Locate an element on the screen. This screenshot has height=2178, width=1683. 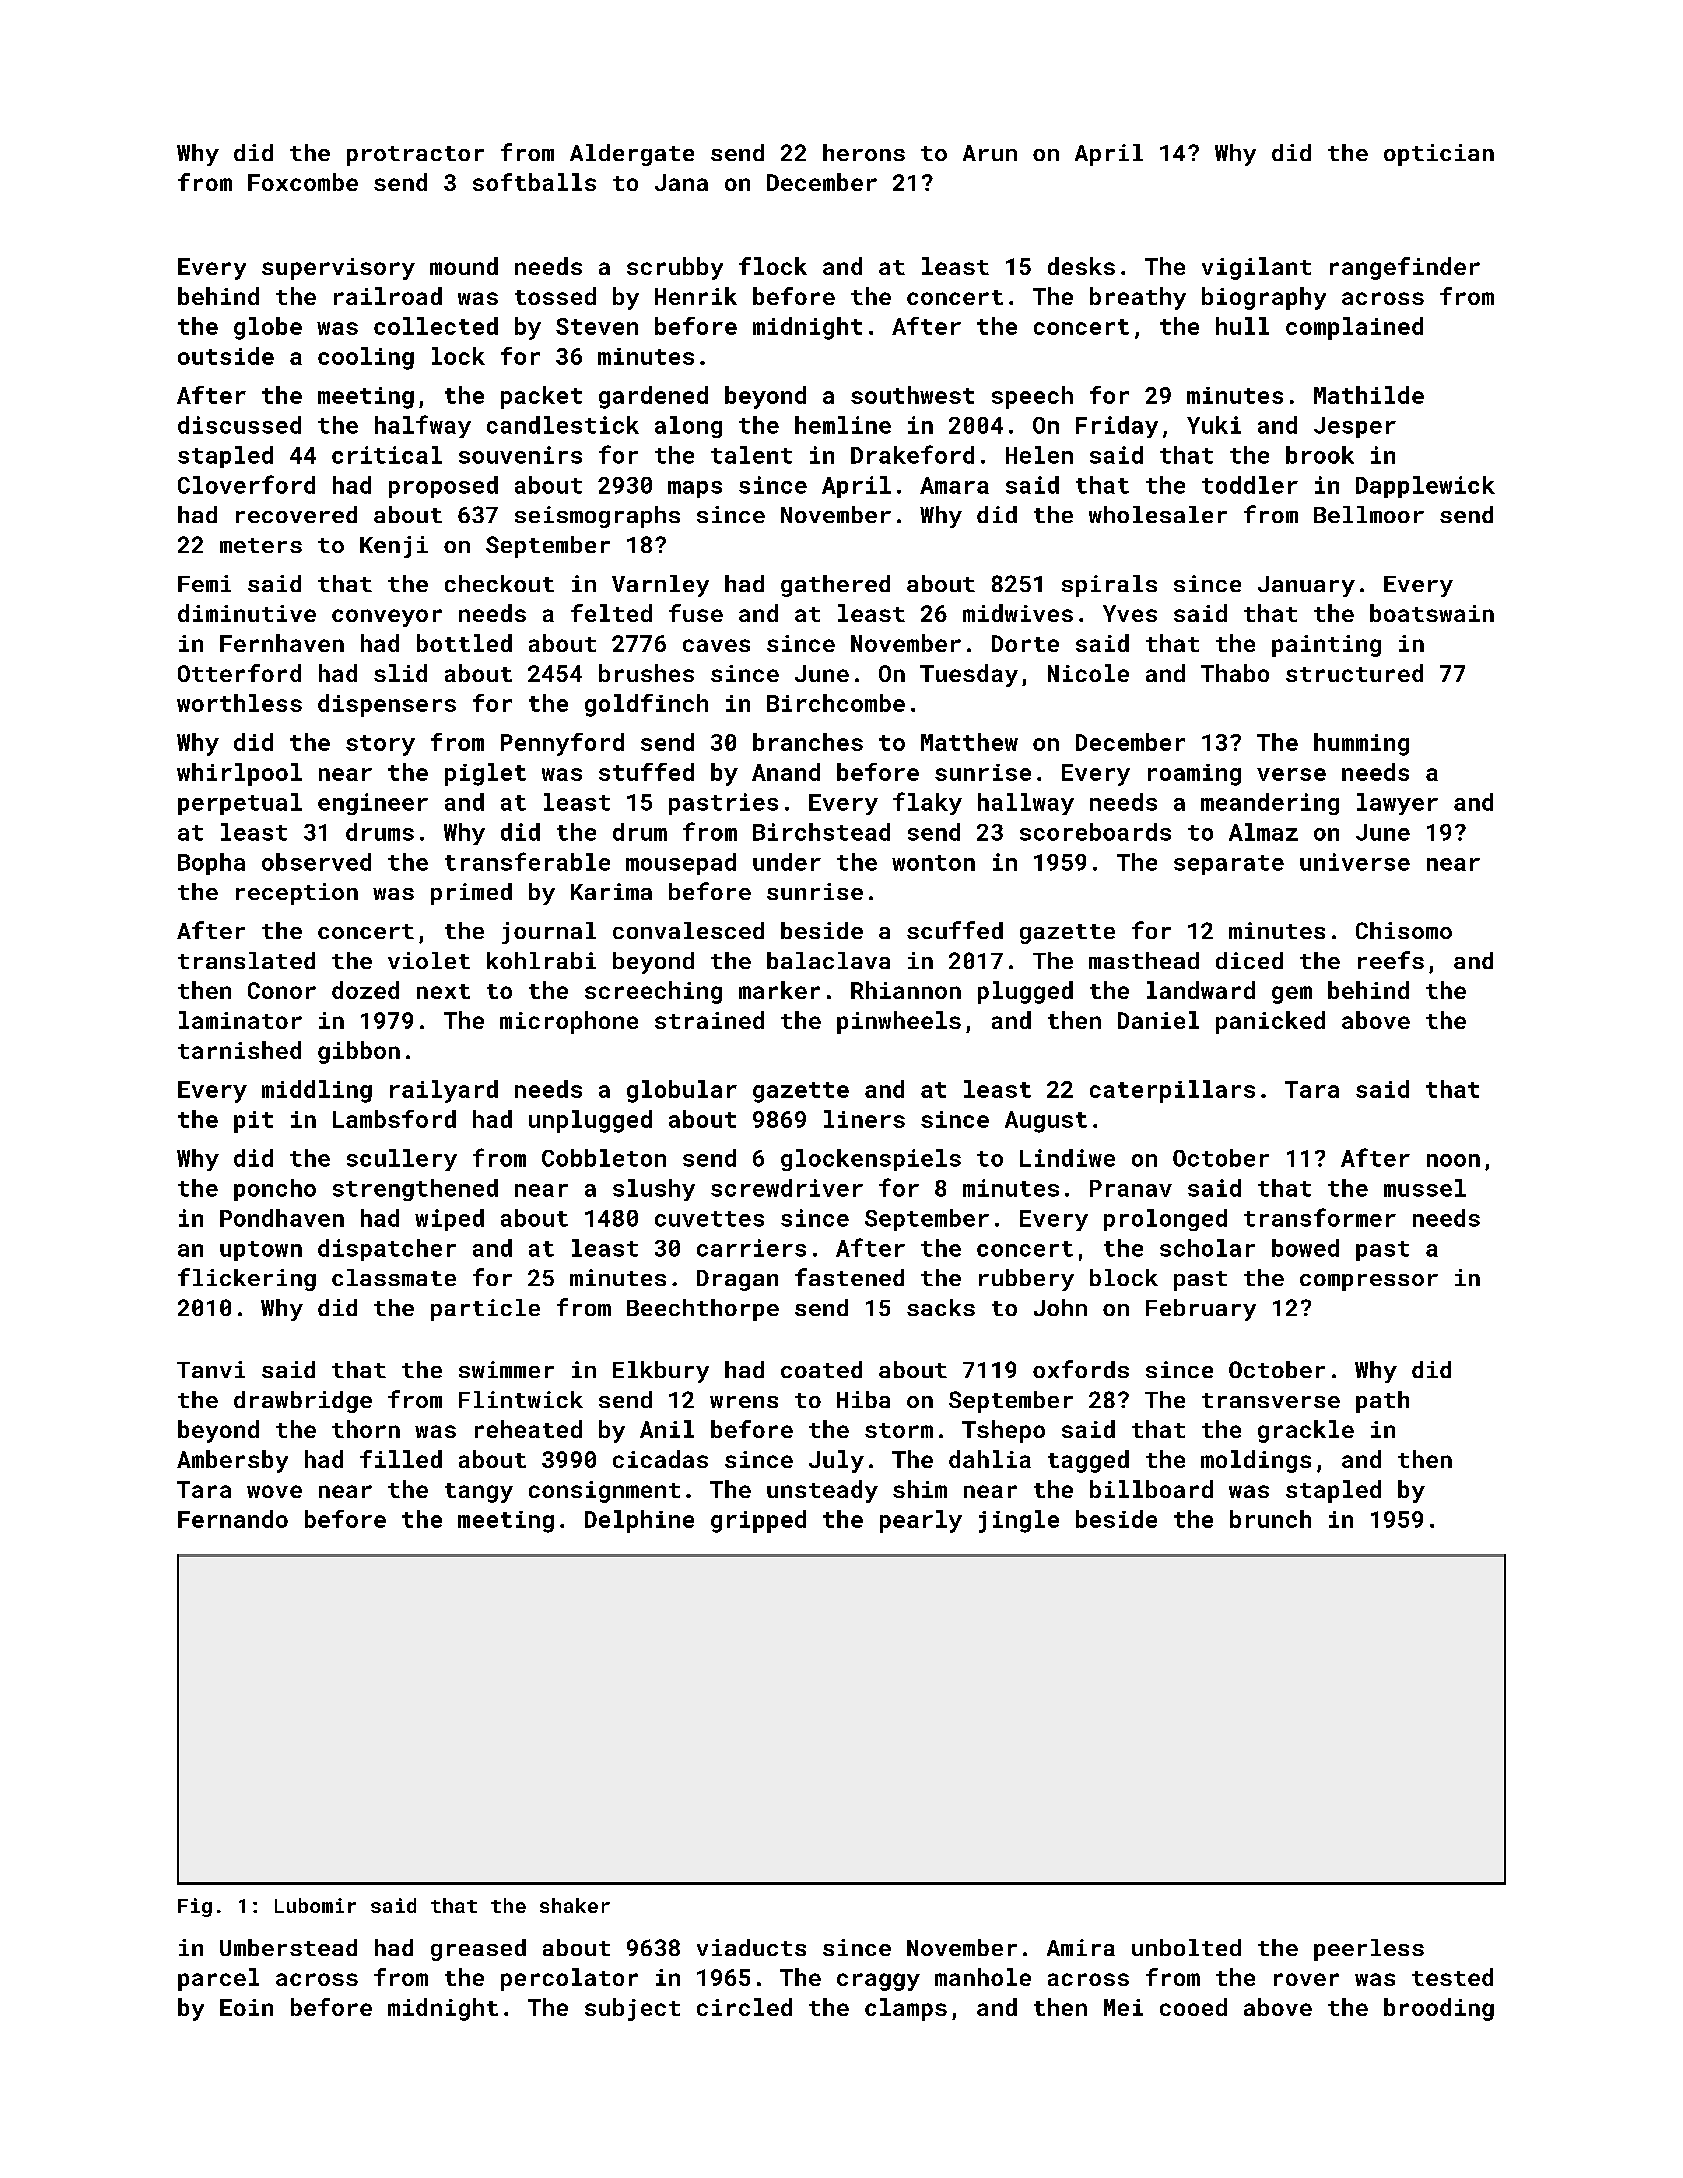
percolator is located at coordinates (569, 1979).
